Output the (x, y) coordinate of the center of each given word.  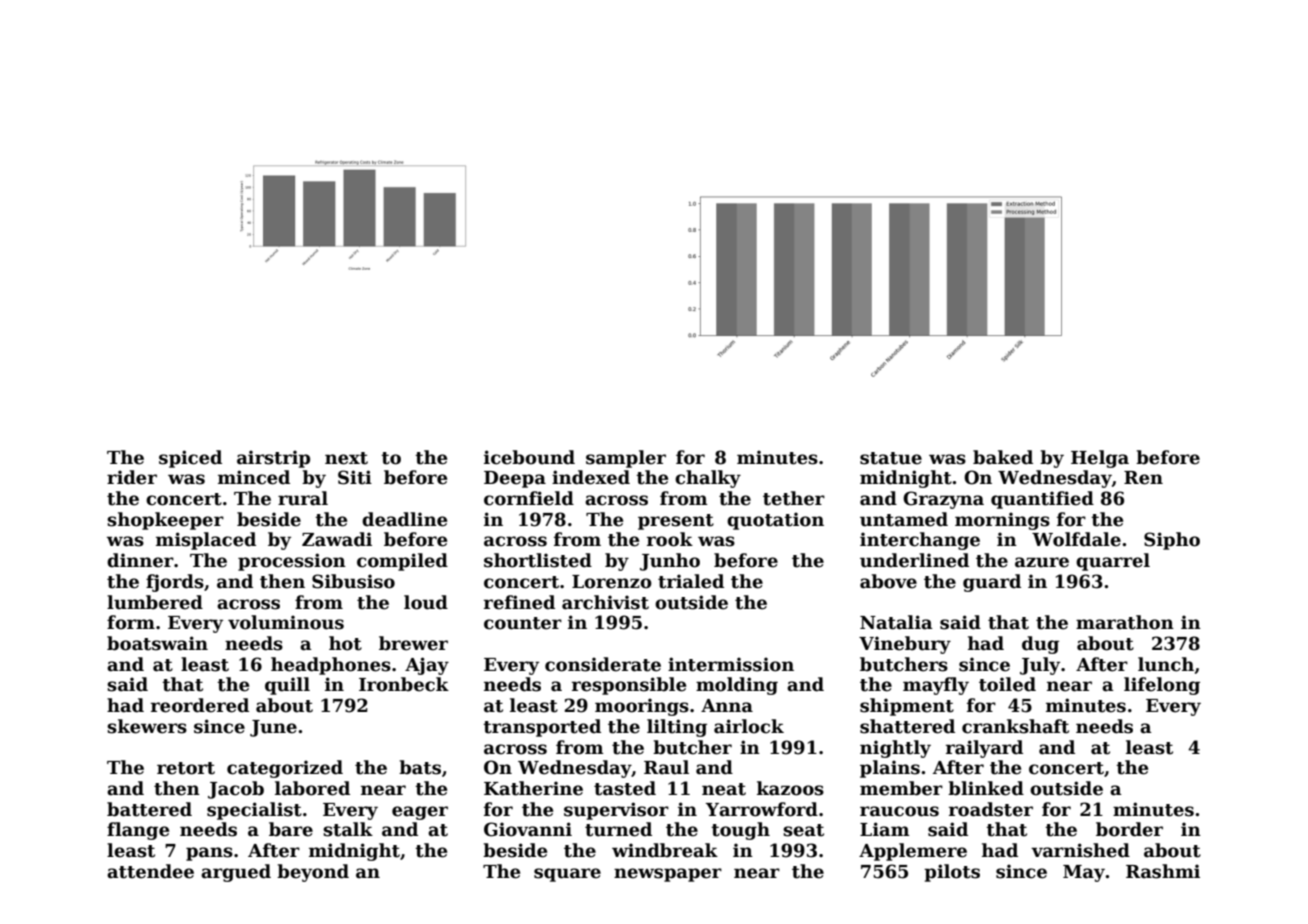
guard (992, 583)
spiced (190, 459)
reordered (200, 705)
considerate (603, 664)
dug (1040, 645)
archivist (605, 602)
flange (138, 831)
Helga (1100, 459)
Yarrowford (762, 809)
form (131, 622)
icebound (529, 457)
